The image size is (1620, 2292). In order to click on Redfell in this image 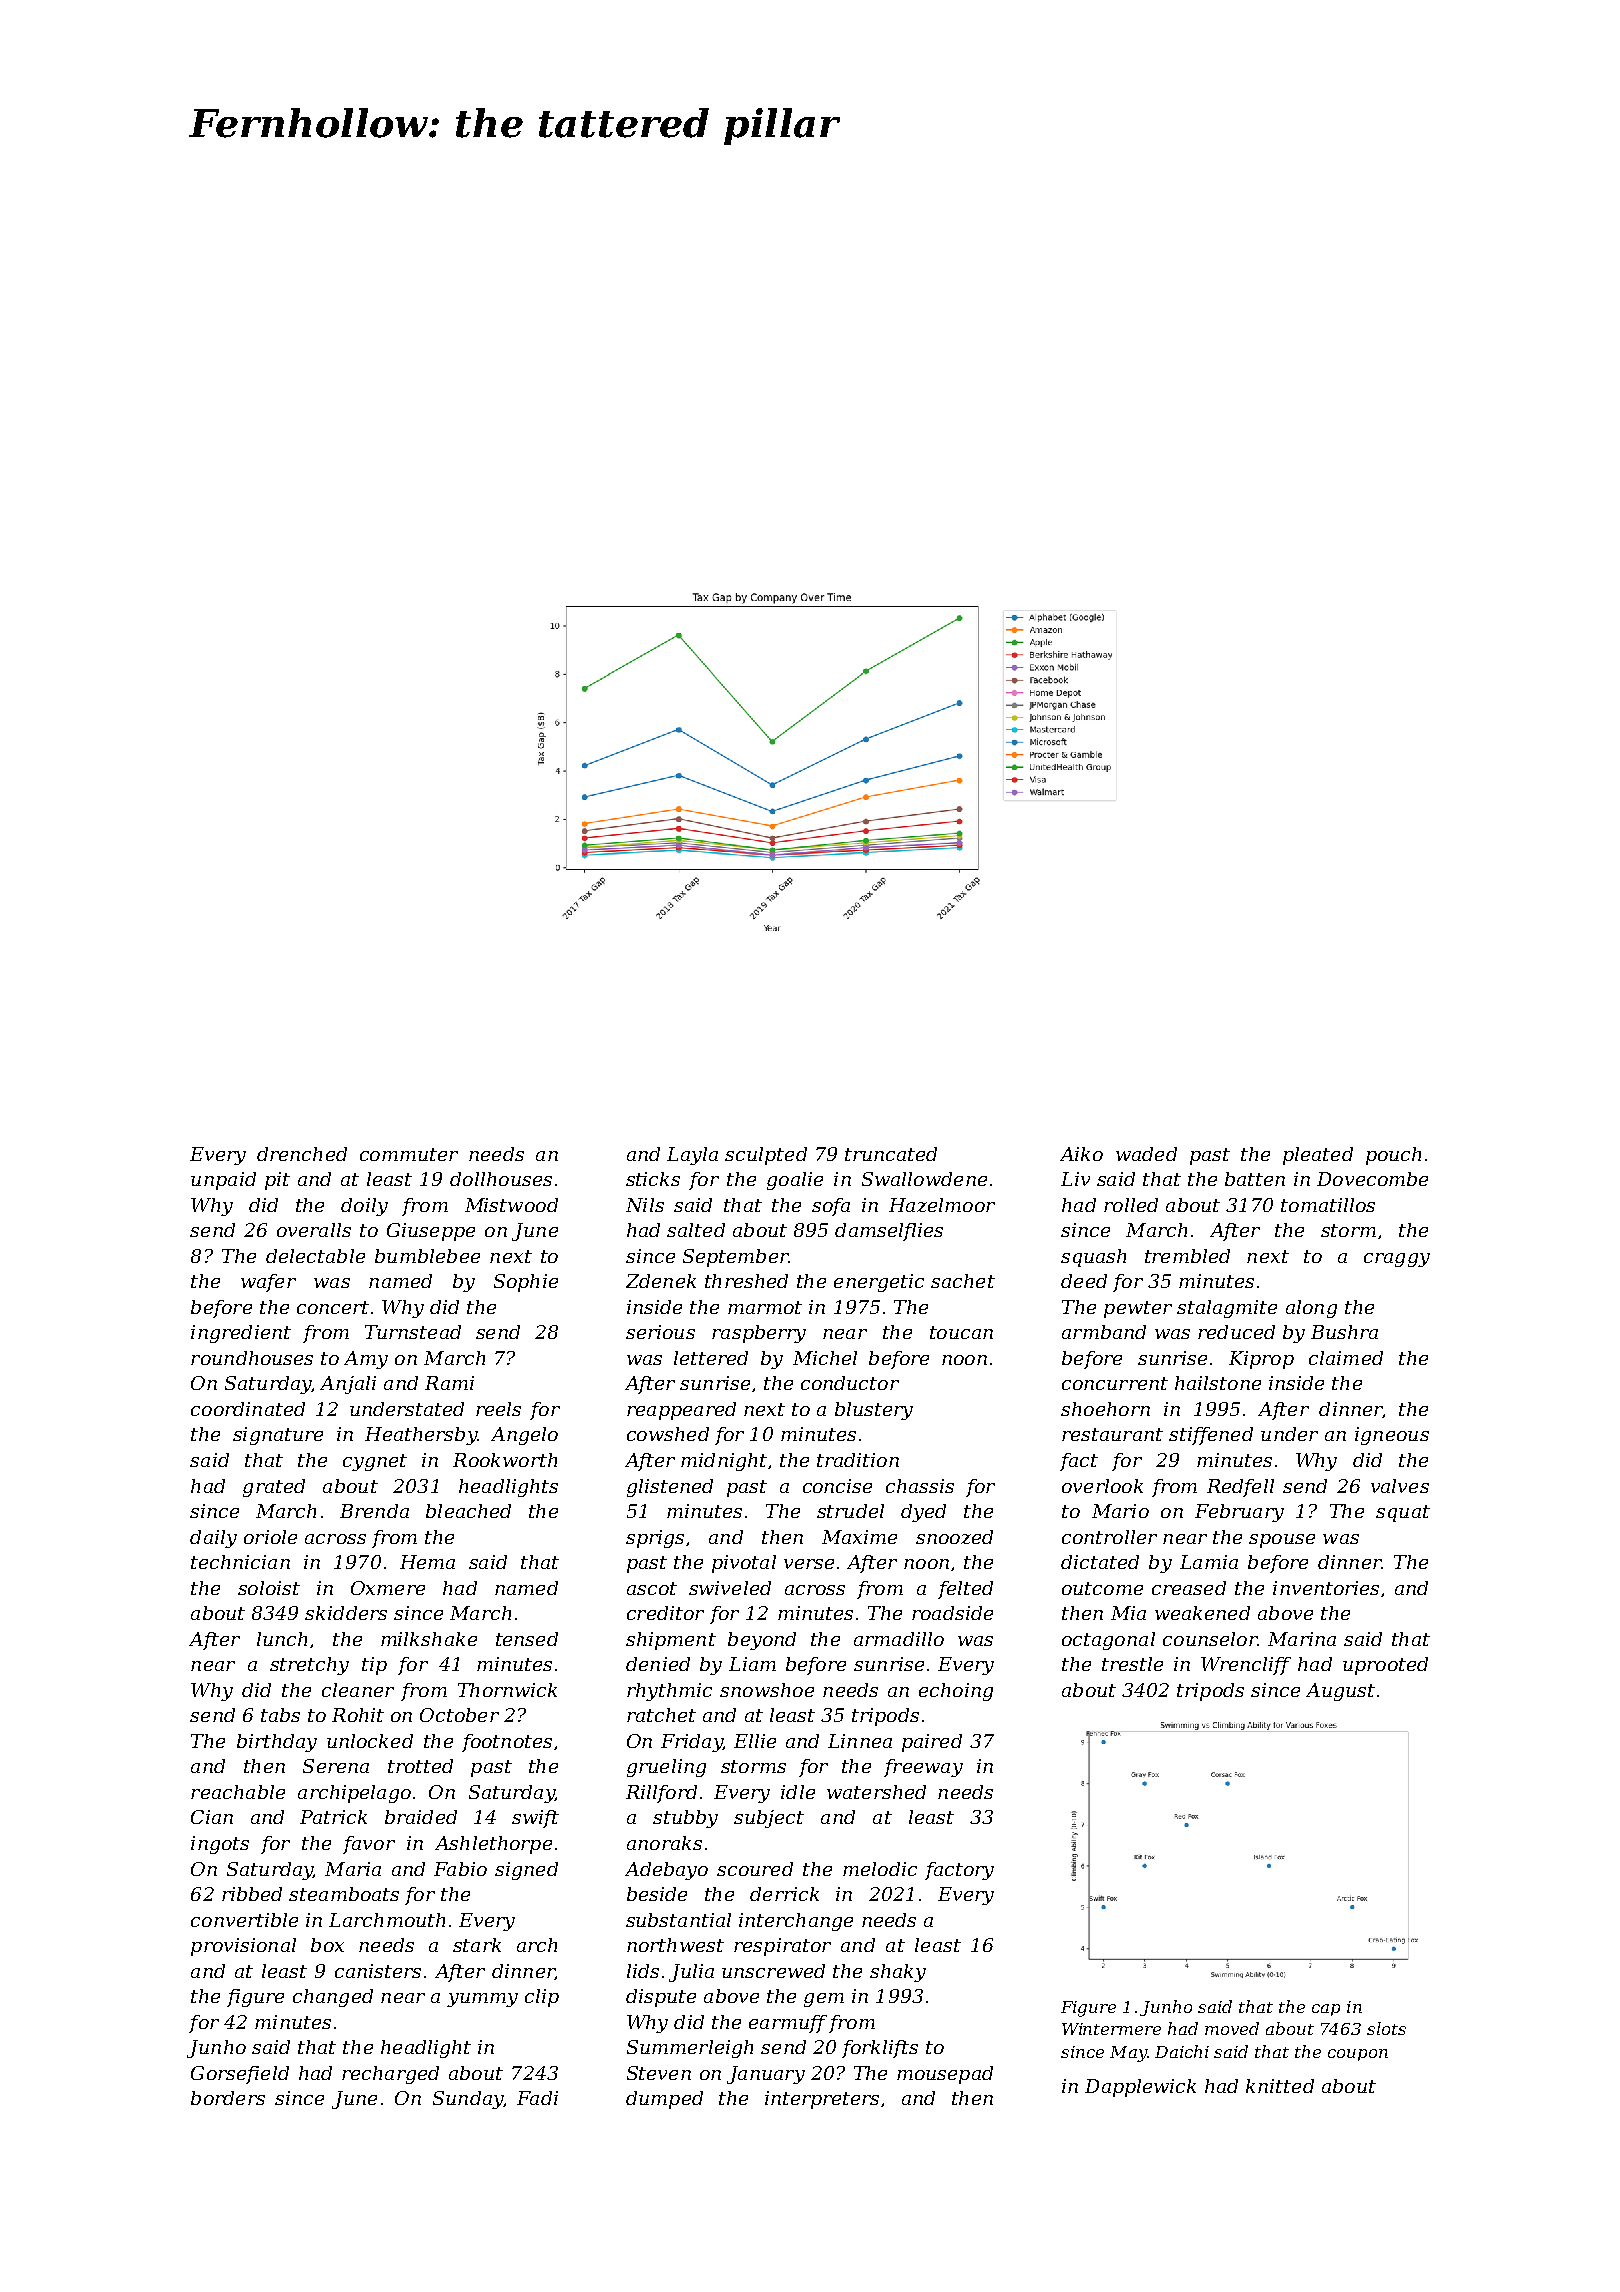, I will do `click(1240, 1488)`.
